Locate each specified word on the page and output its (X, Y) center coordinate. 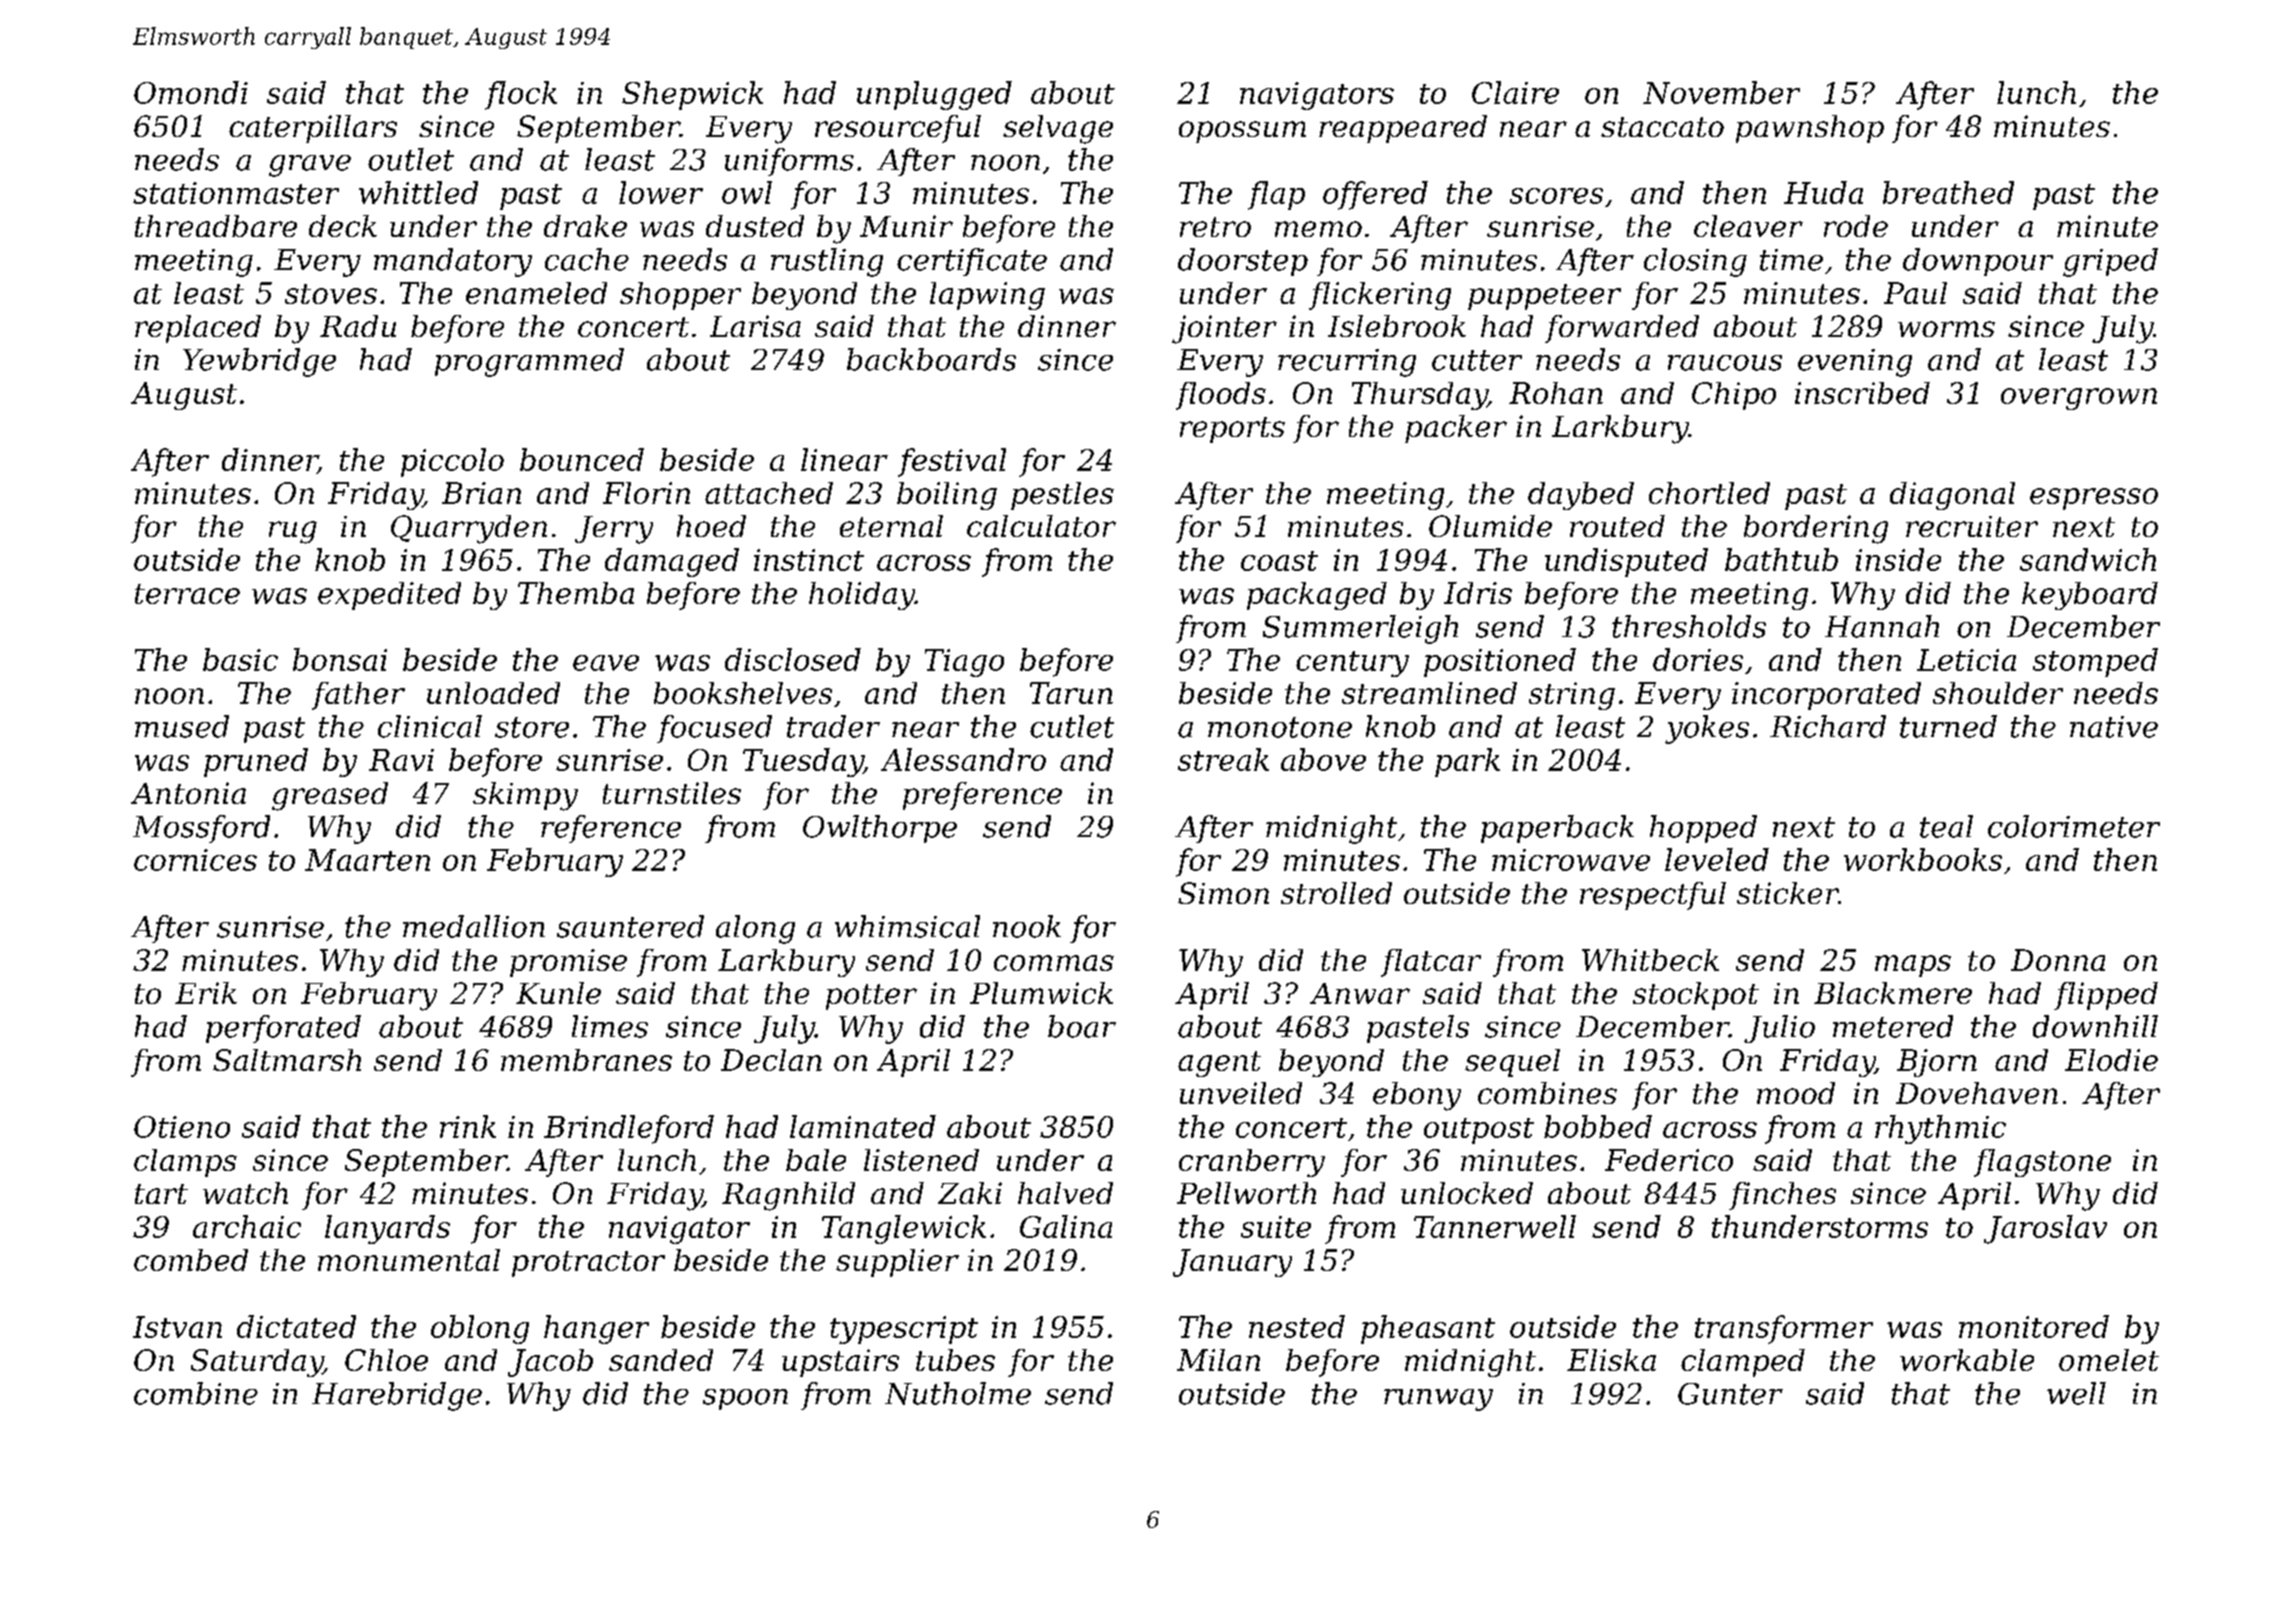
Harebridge (397, 1396)
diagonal (1952, 496)
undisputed (1626, 562)
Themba (576, 593)
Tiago (964, 663)
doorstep (1243, 262)
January (1232, 1263)
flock (521, 95)
